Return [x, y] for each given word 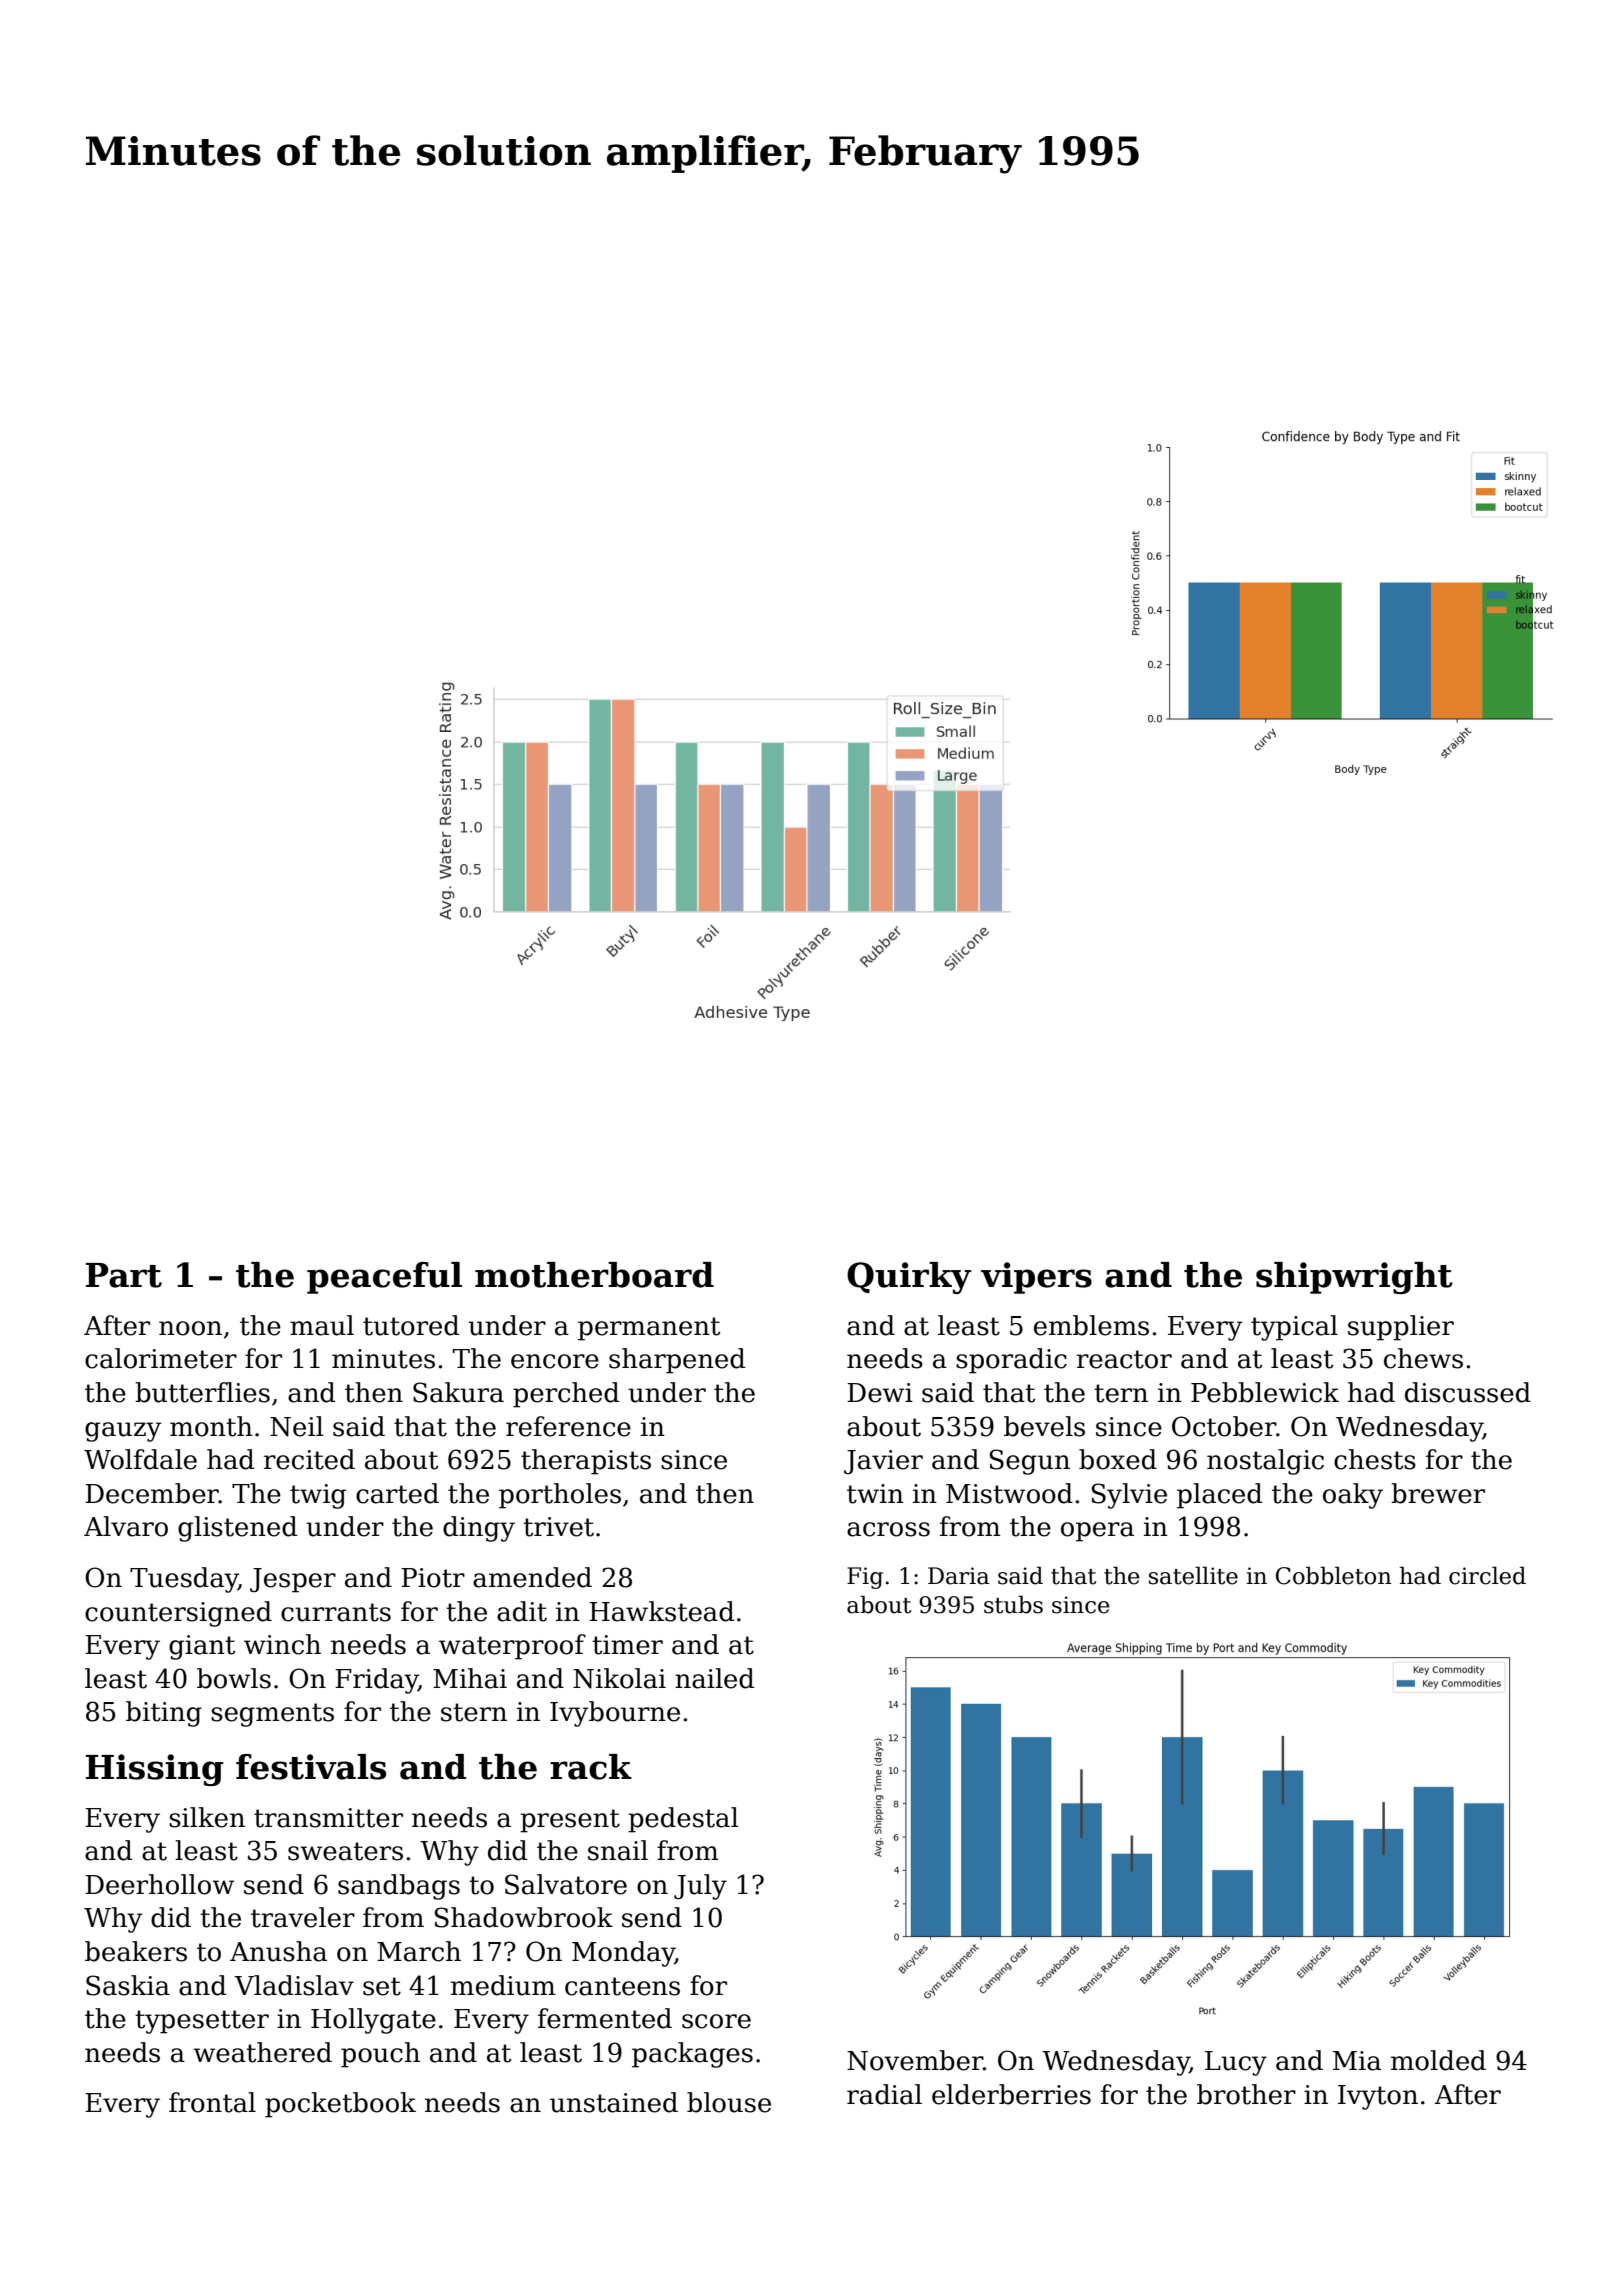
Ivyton [1378, 2097]
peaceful [384, 1278]
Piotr [433, 1578]
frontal [212, 2102]
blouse [729, 2102]
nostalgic [1265, 1462]
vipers [1036, 1278]
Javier [883, 1462]
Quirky [909, 1278]
